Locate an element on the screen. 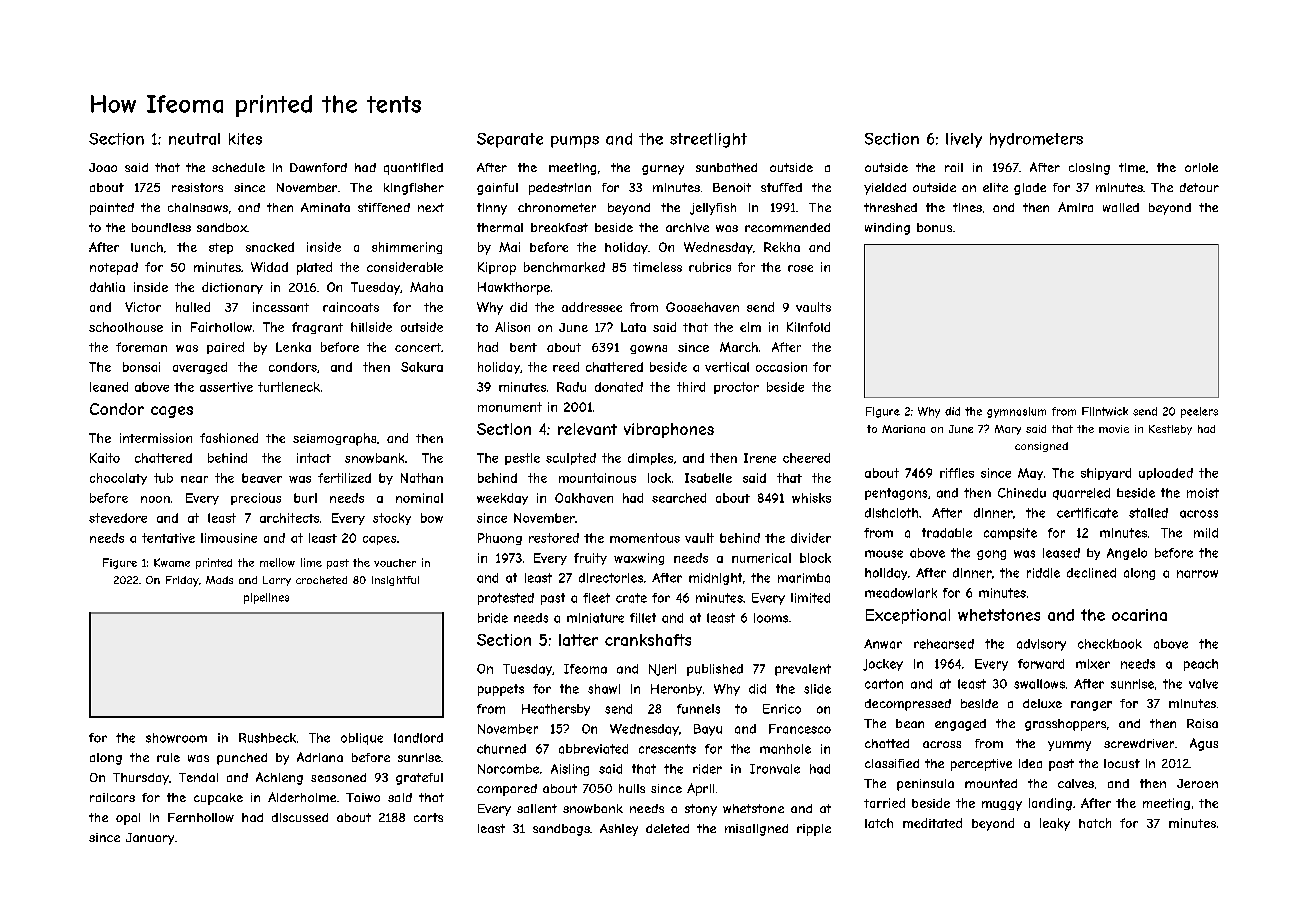 Image resolution: width=1308 pixels, height=924 pixels. burl is located at coordinates (305, 498).
